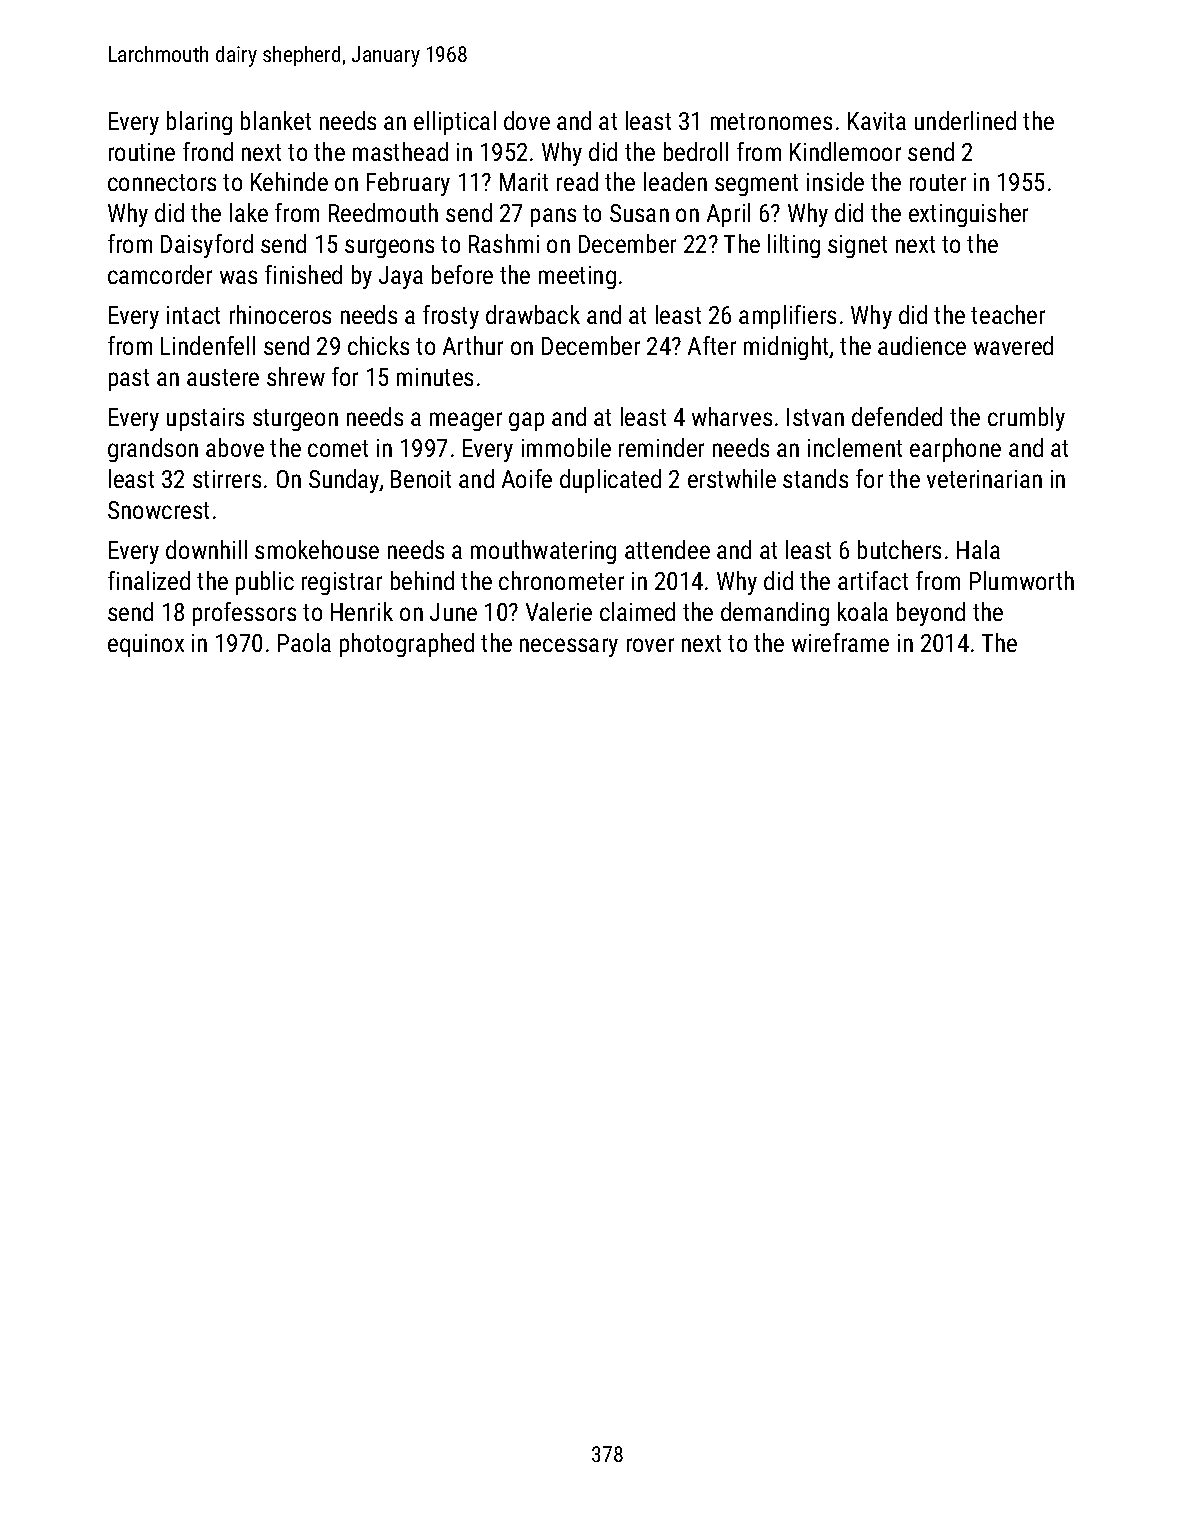 The height and width of the screenshot is (1532, 1184). Describe the element at coordinates (227, 479) in the screenshot. I see `stirrers` at that location.
